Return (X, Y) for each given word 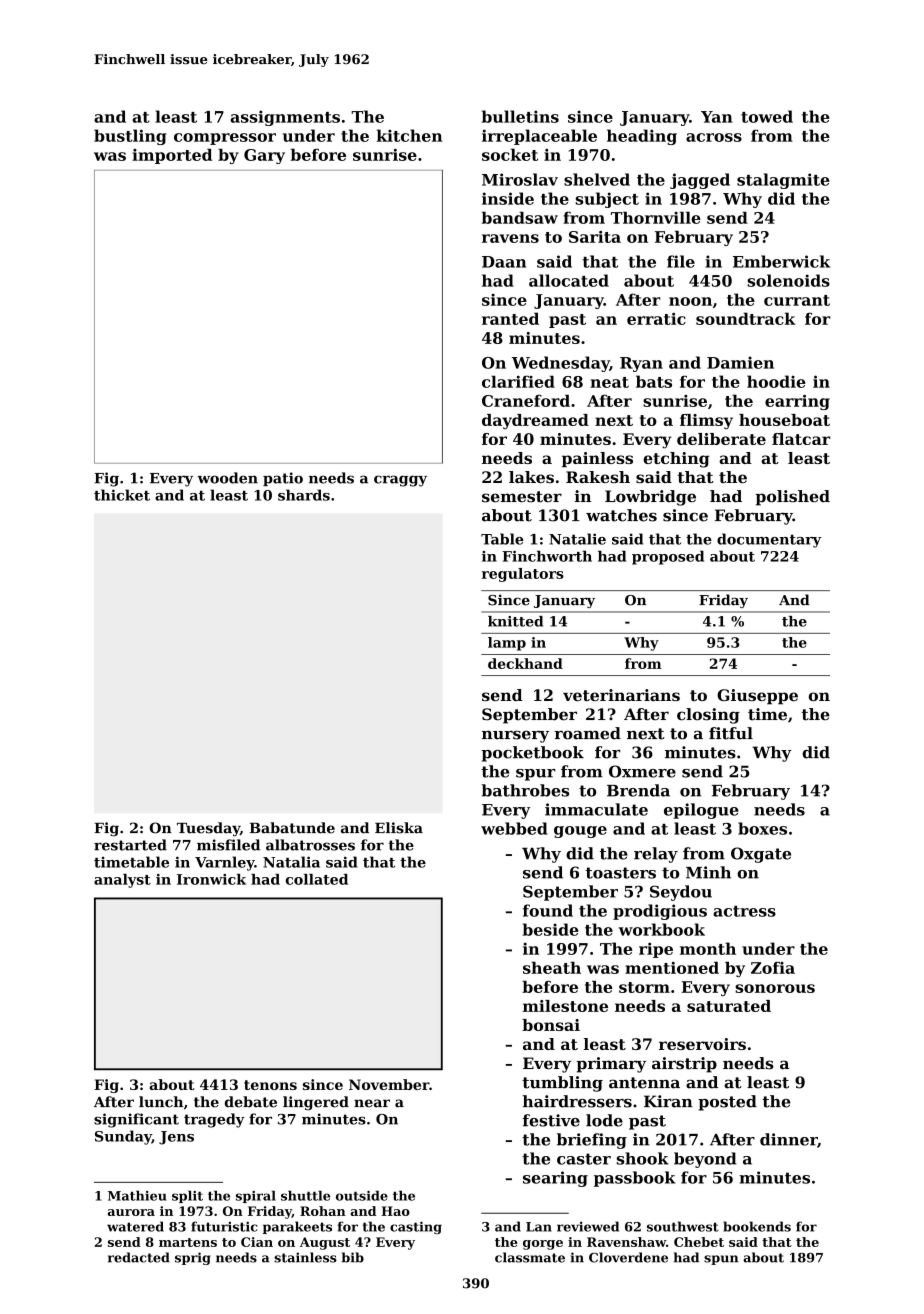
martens (188, 1242)
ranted (510, 318)
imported (172, 156)
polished (792, 498)
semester (522, 497)
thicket (122, 495)
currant (797, 300)
